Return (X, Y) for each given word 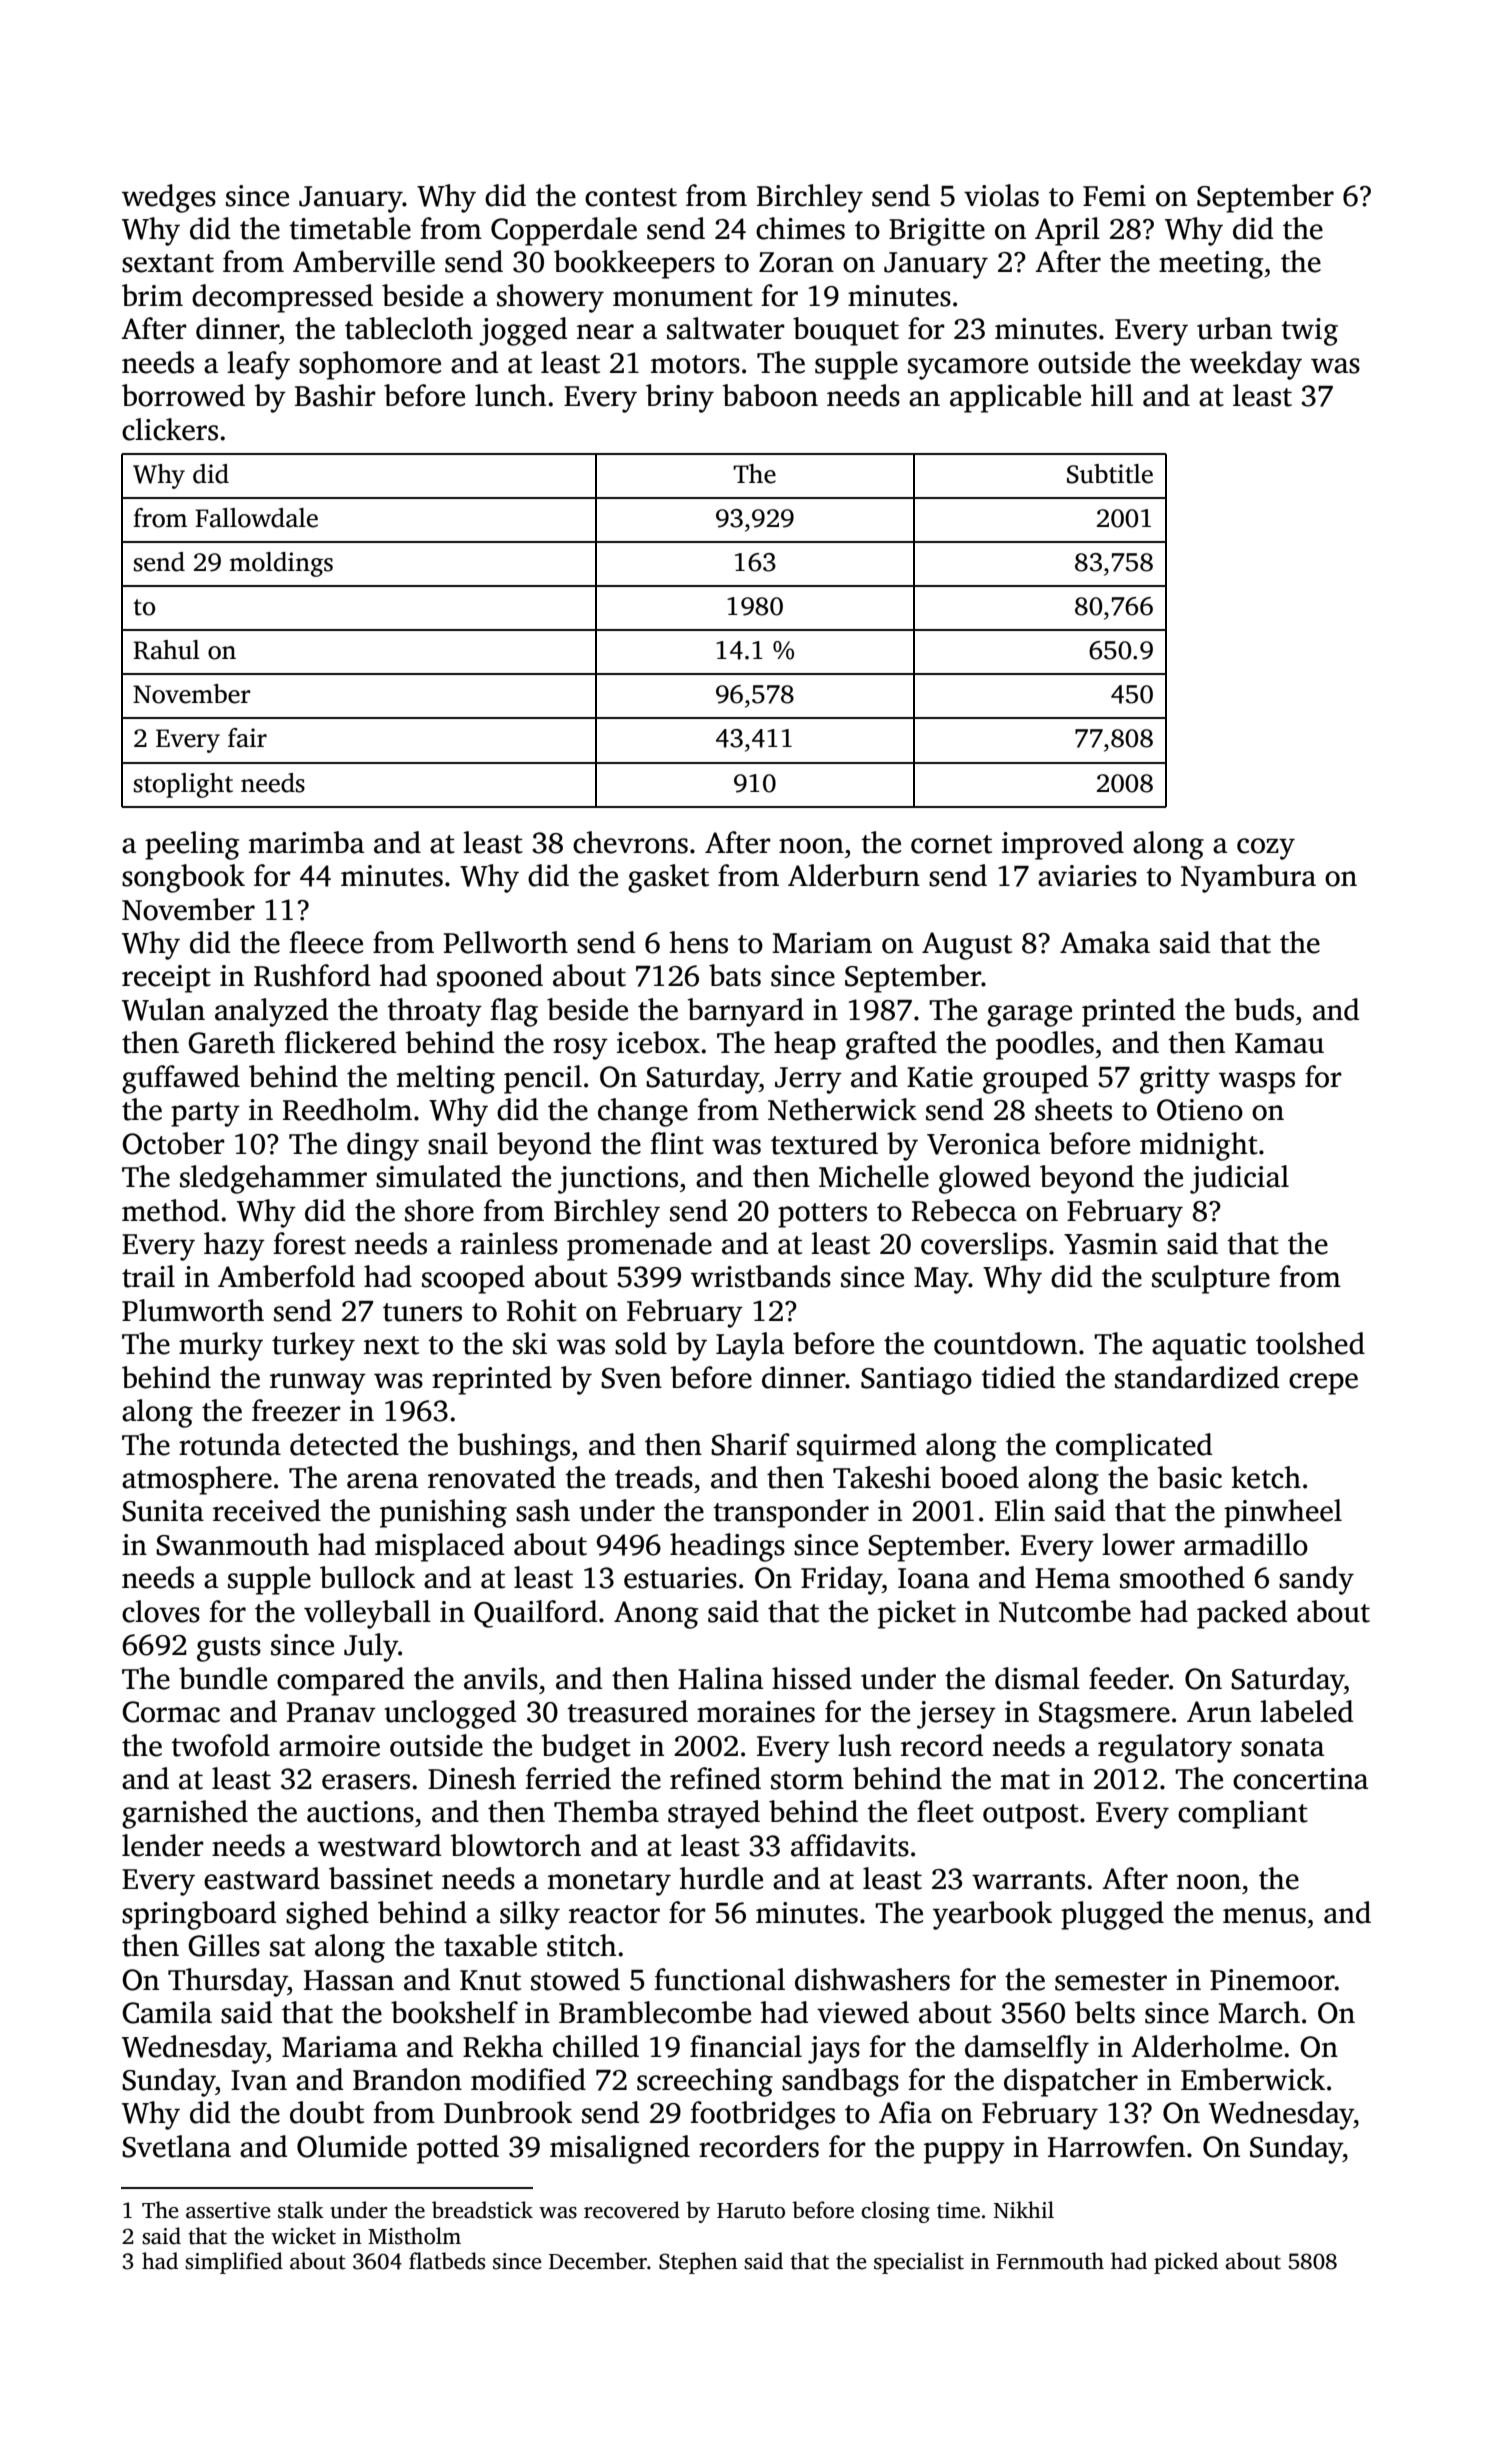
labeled (1306, 1711)
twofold (220, 1745)
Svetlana (176, 2146)
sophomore (370, 365)
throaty (434, 1012)
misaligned (620, 2149)
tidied (1018, 1377)
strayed (714, 1814)
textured (824, 1143)
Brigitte (937, 232)
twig (1309, 332)
